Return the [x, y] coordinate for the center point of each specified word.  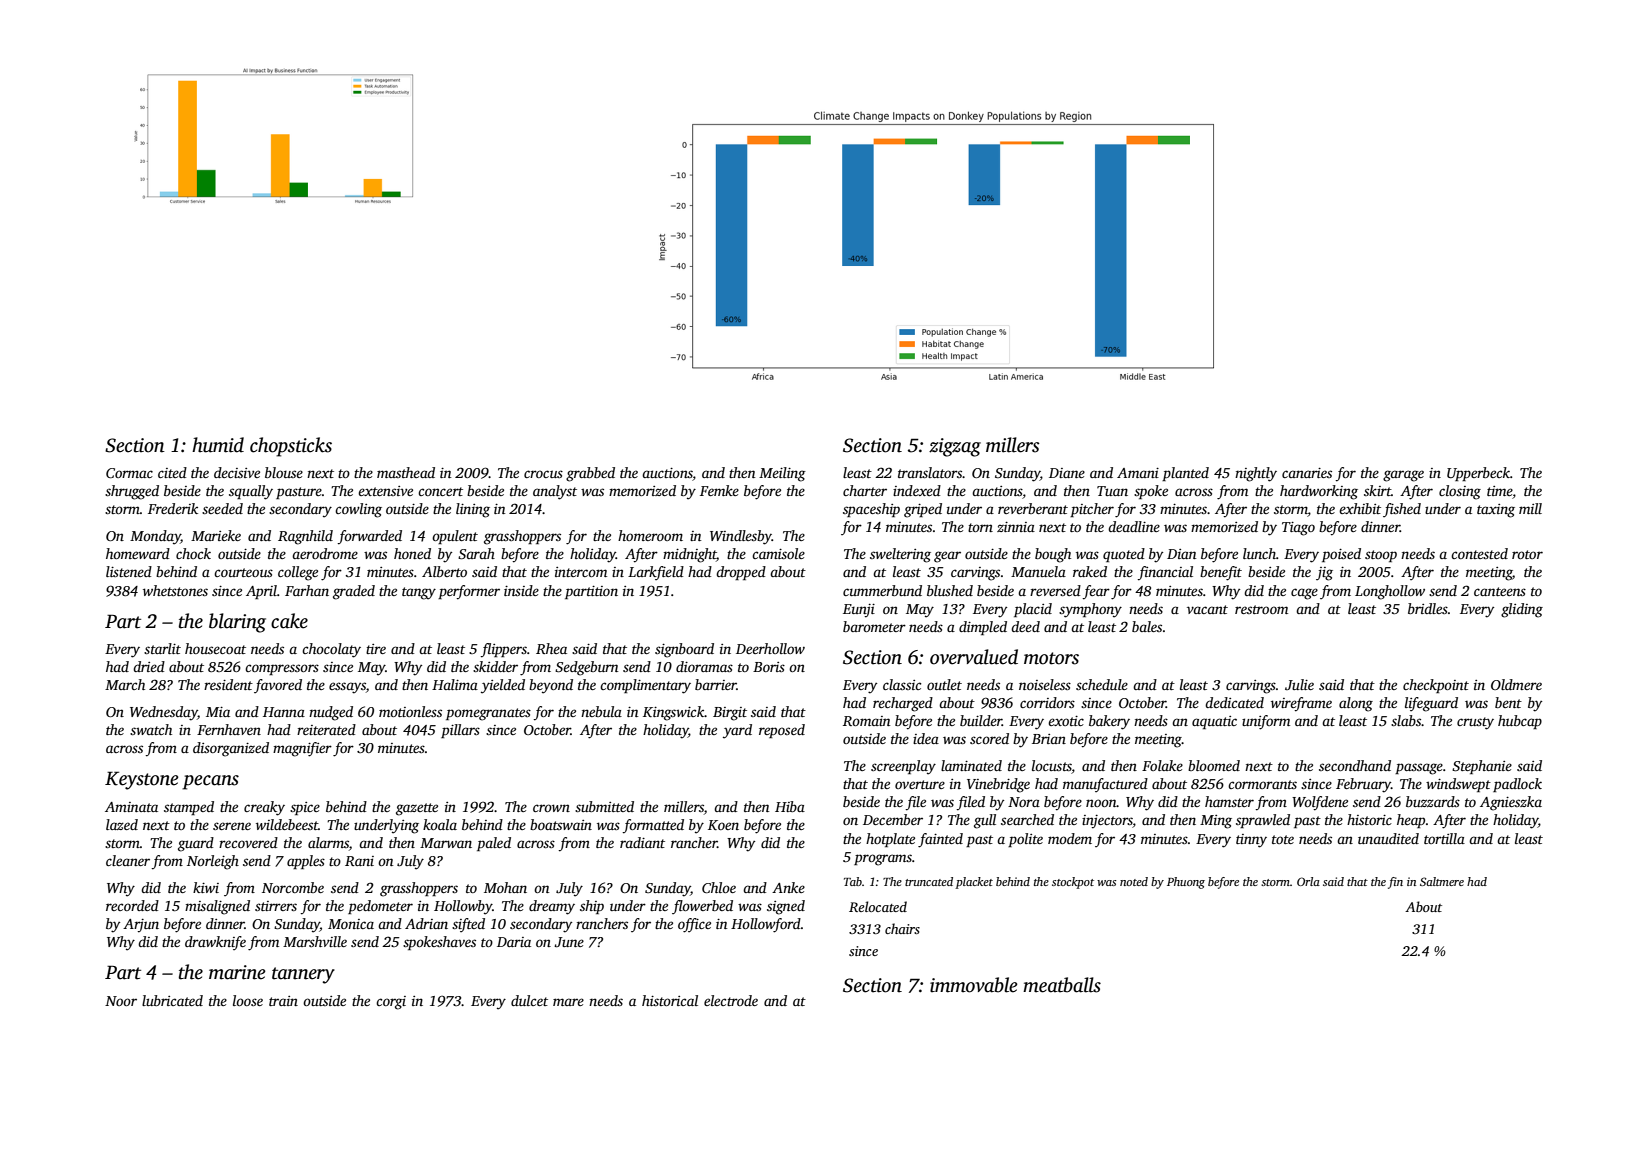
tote [1283, 839]
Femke [719, 490]
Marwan [446, 843]
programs [883, 860]
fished [1402, 510]
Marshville [315, 941]
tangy [419, 593]
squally [251, 492]
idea [926, 738]
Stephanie [1482, 767]
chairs [902, 928]
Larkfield [656, 573]
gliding [1522, 610]
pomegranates [488, 714]
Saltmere [1442, 881]
